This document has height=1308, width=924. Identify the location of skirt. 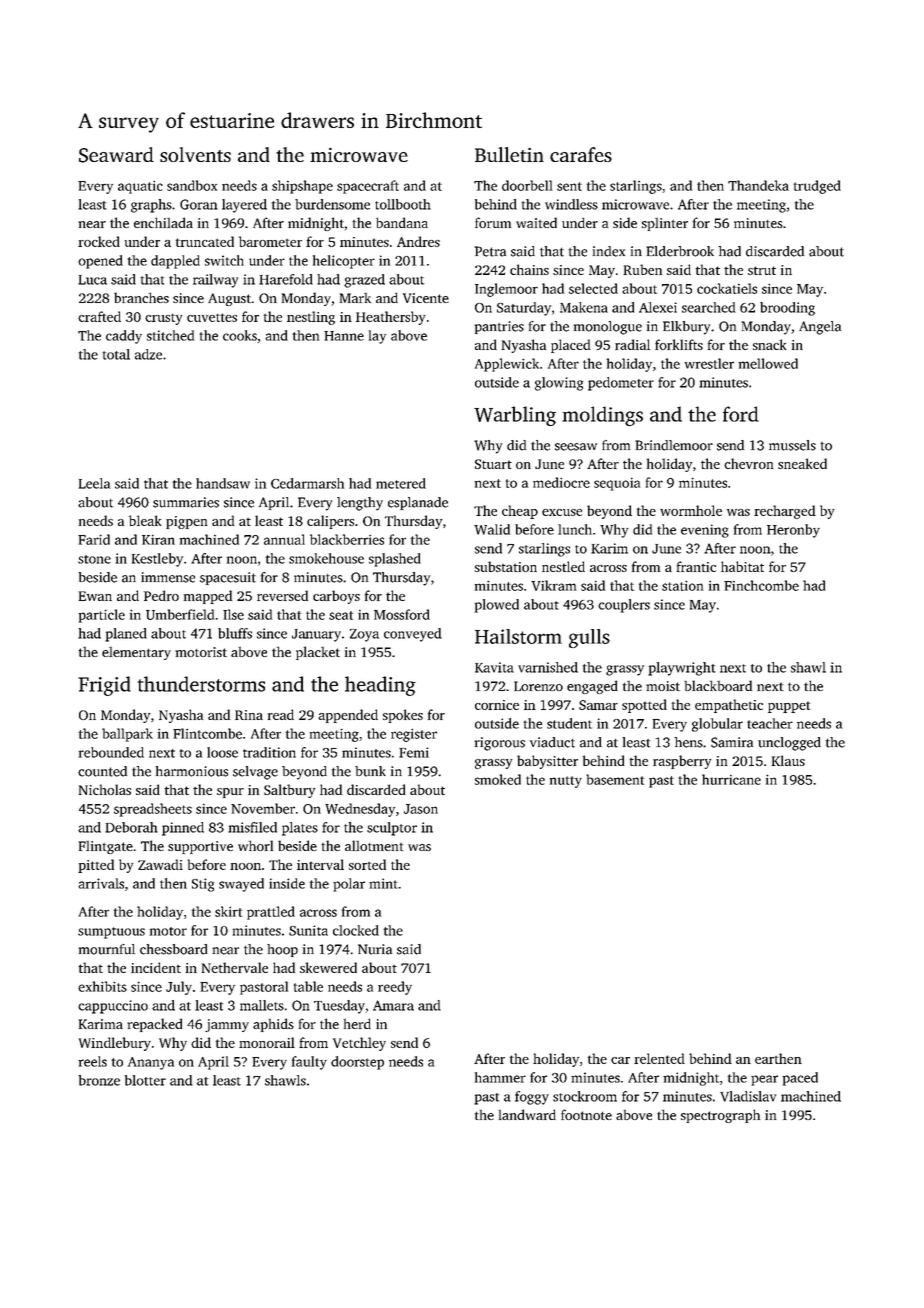
(228, 911).
